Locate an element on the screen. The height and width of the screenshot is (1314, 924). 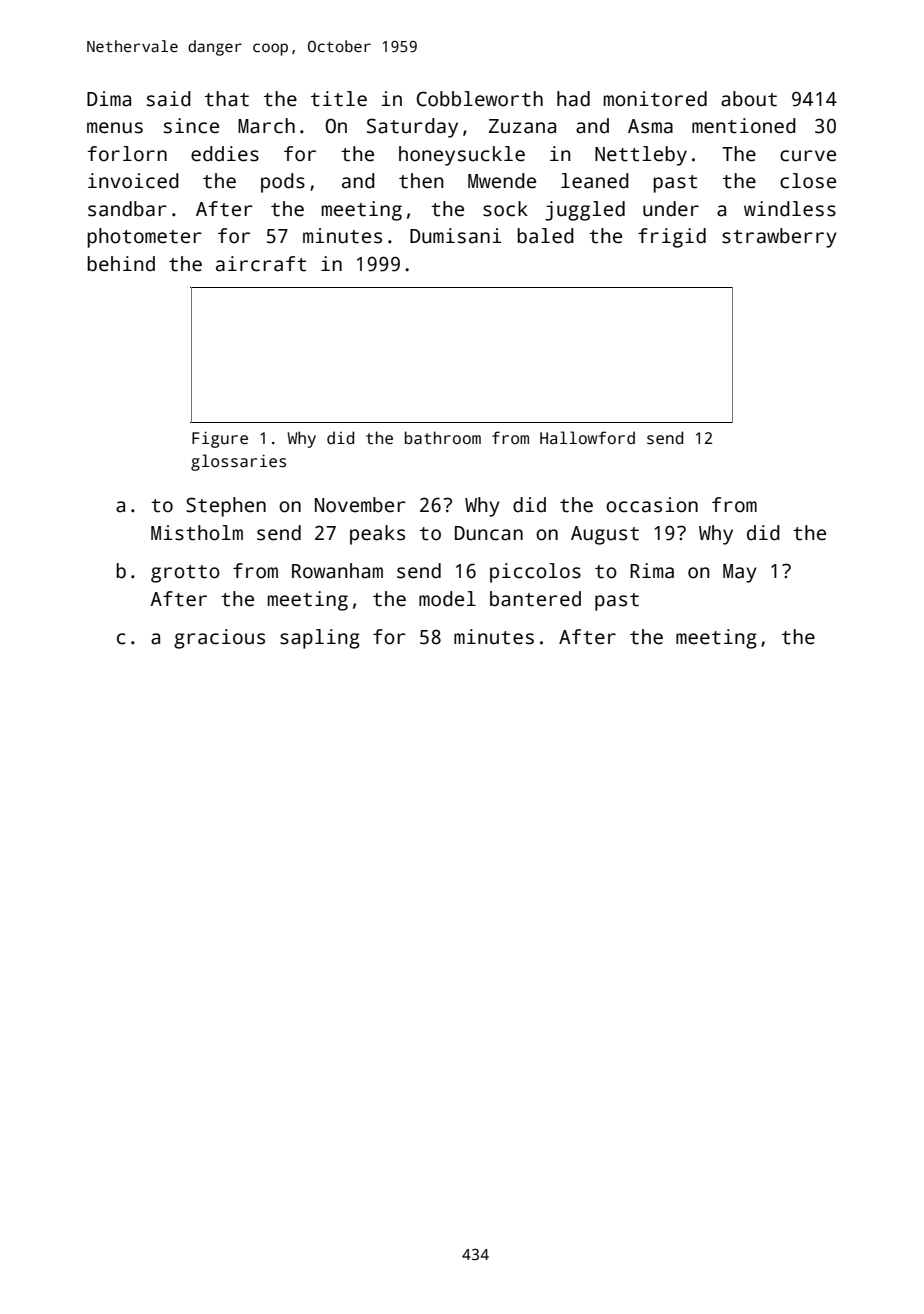
Dumisani is located at coordinates (456, 236).
